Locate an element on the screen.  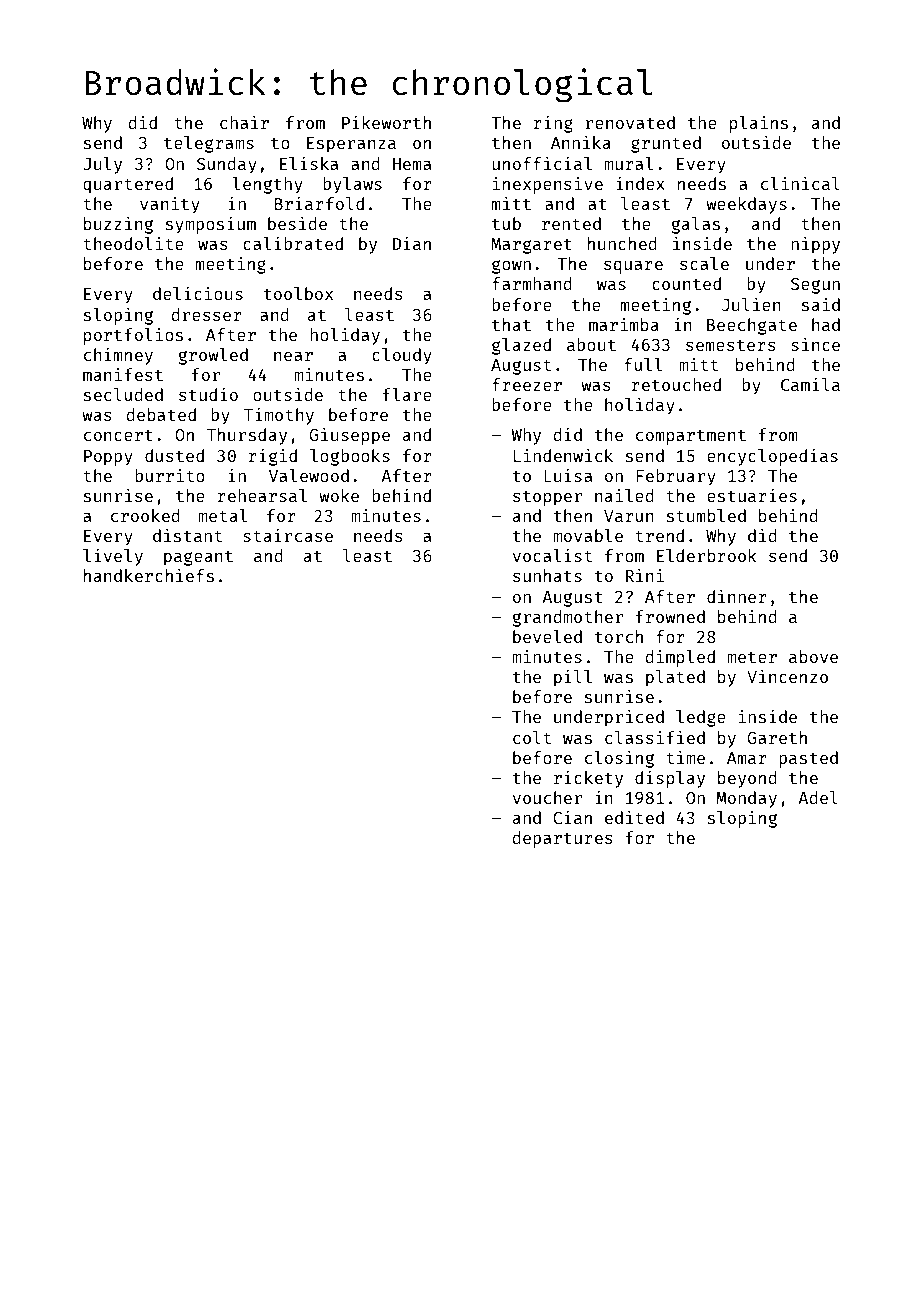
colt is located at coordinates (532, 737).
